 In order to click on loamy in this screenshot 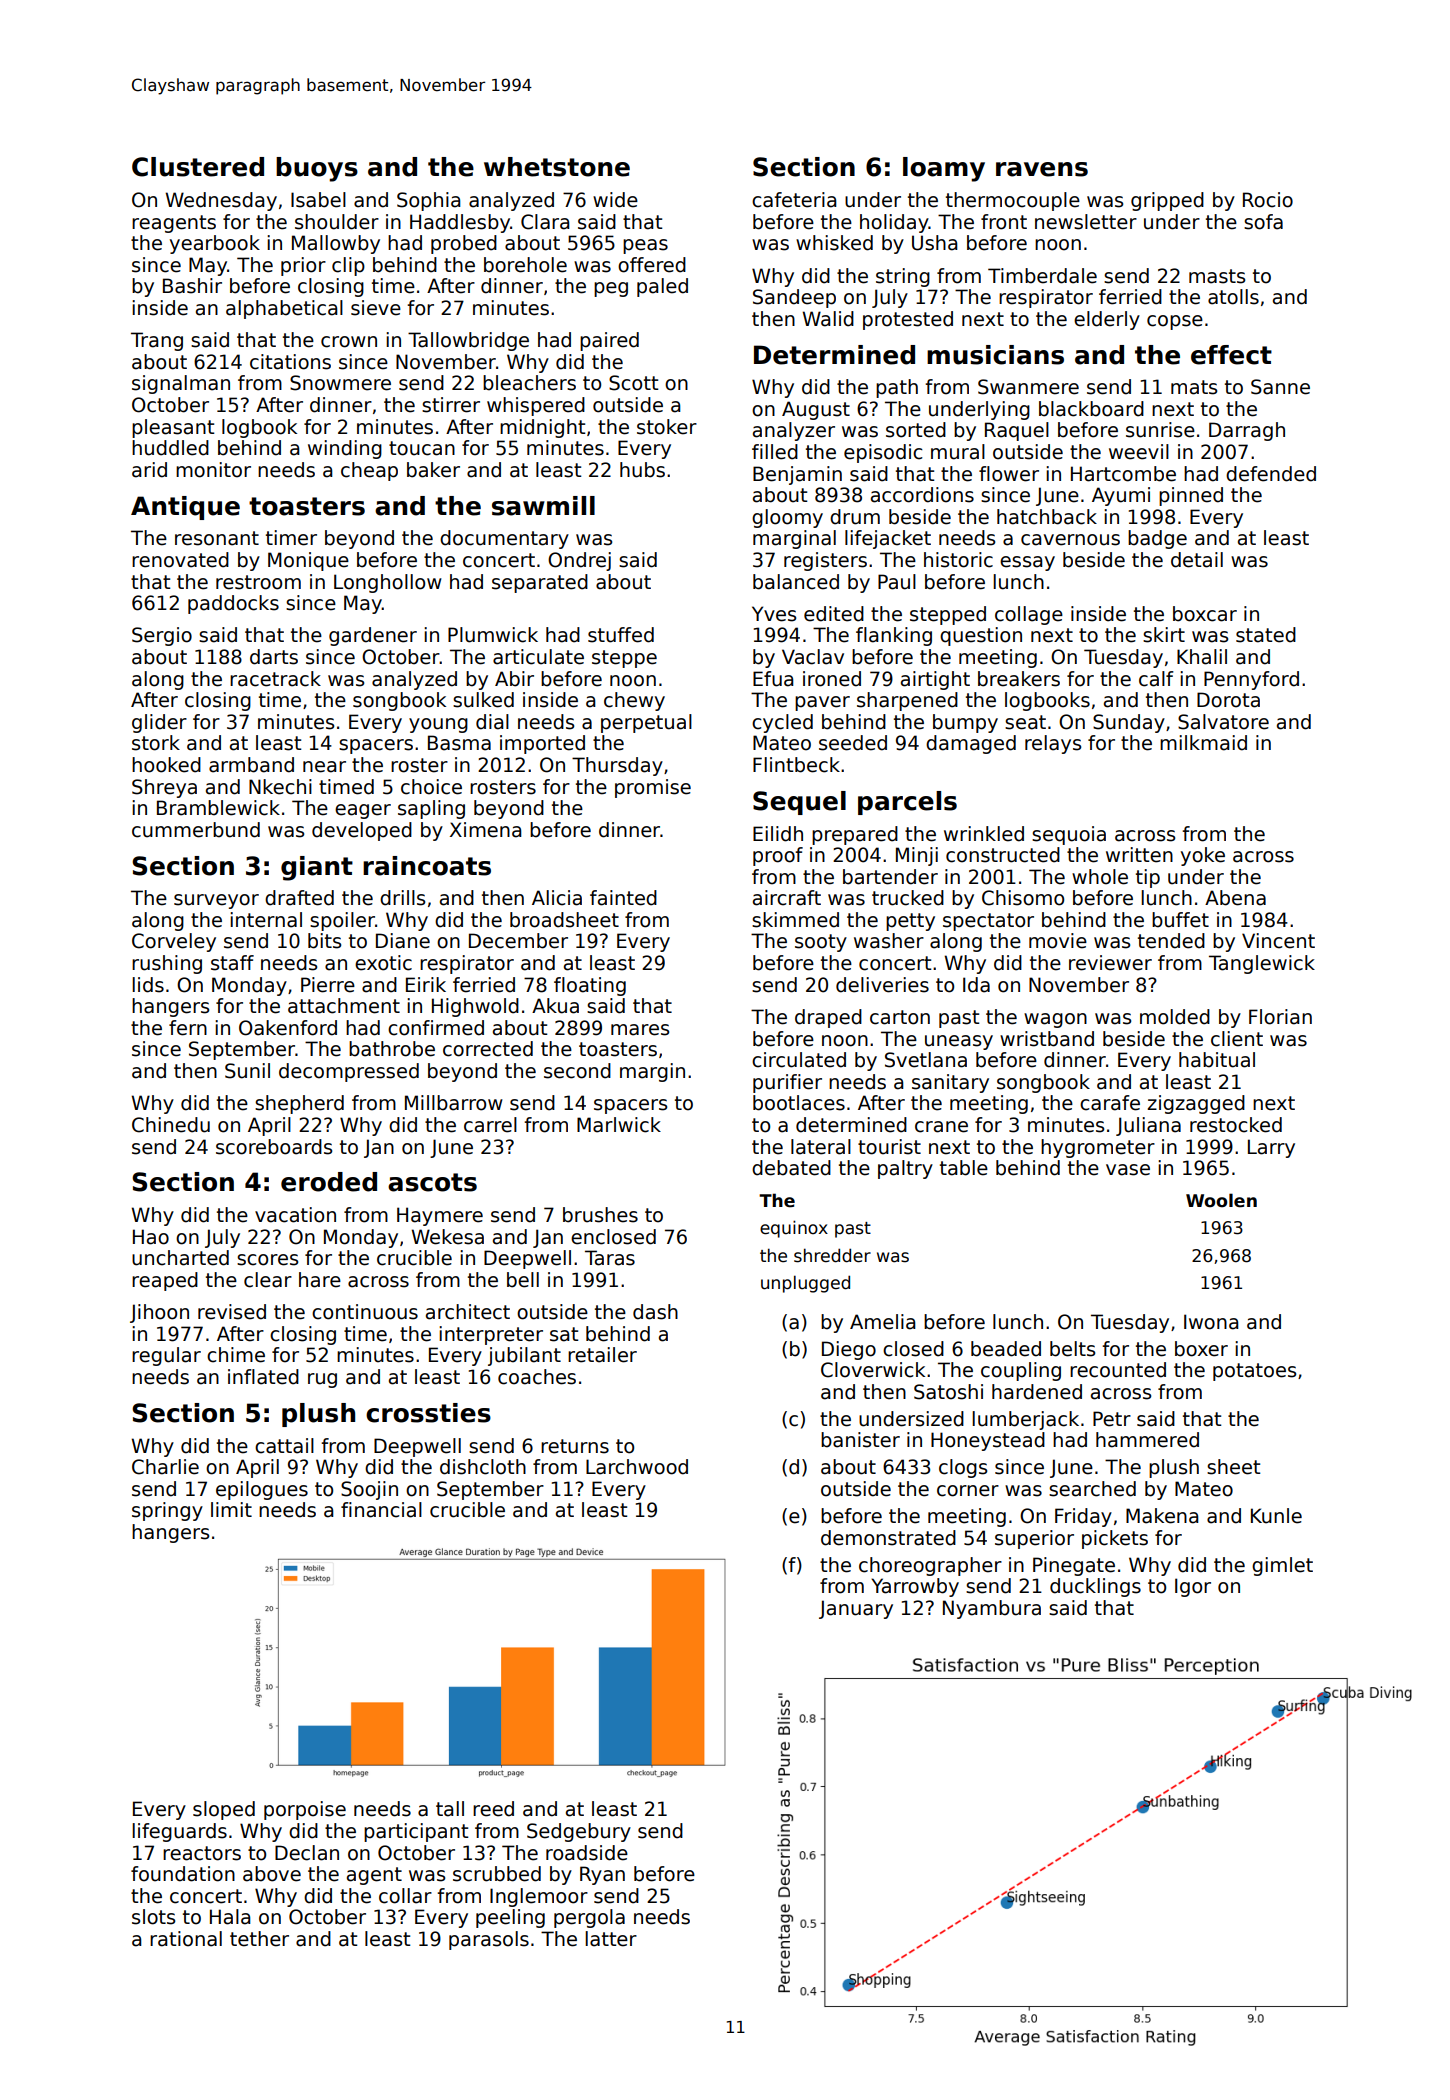, I will do `click(944, 169)`.
